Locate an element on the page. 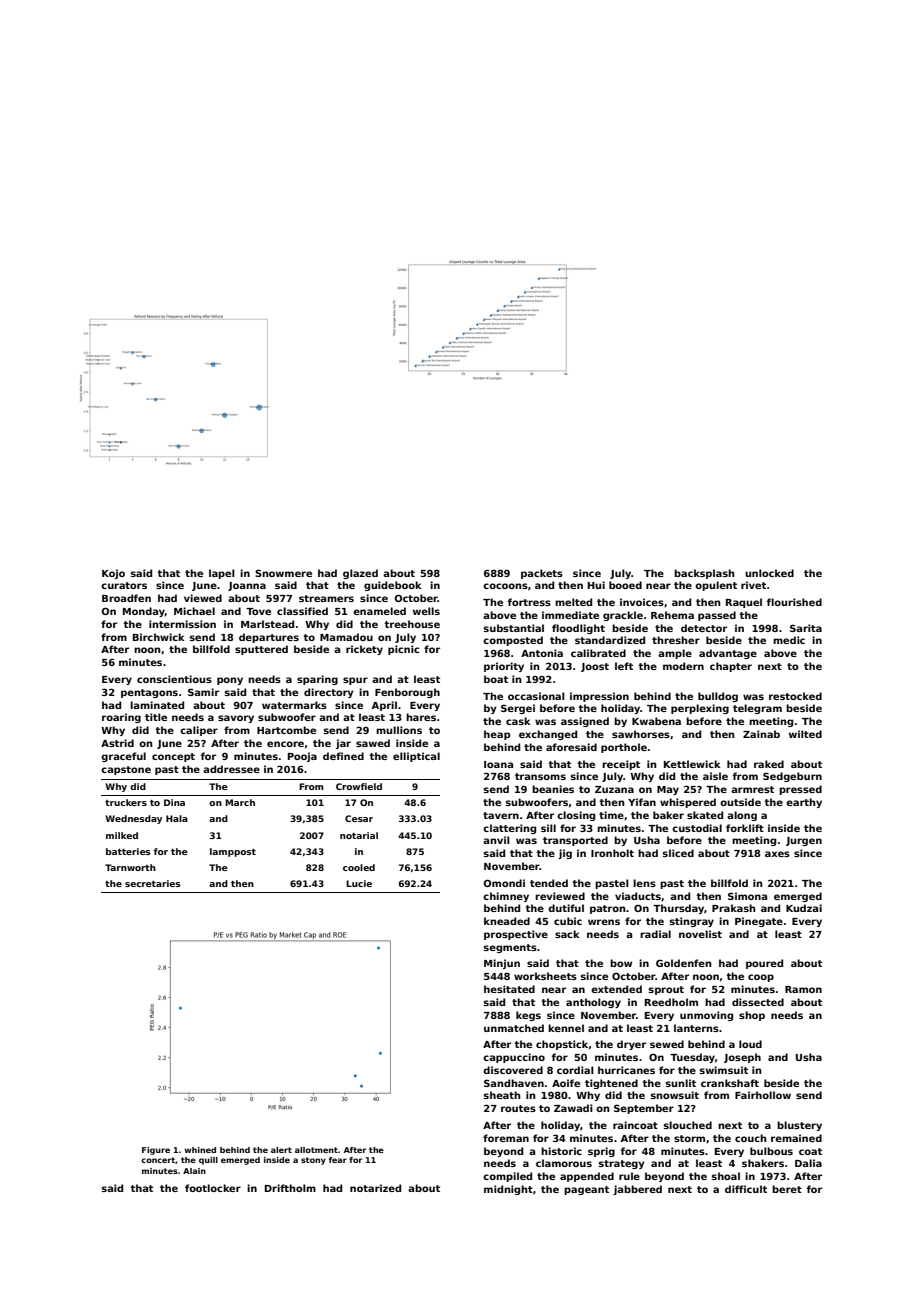 Image resolution: width=924 pixels, height=1308 pixels. raked is located at coordinates (769, 764).
